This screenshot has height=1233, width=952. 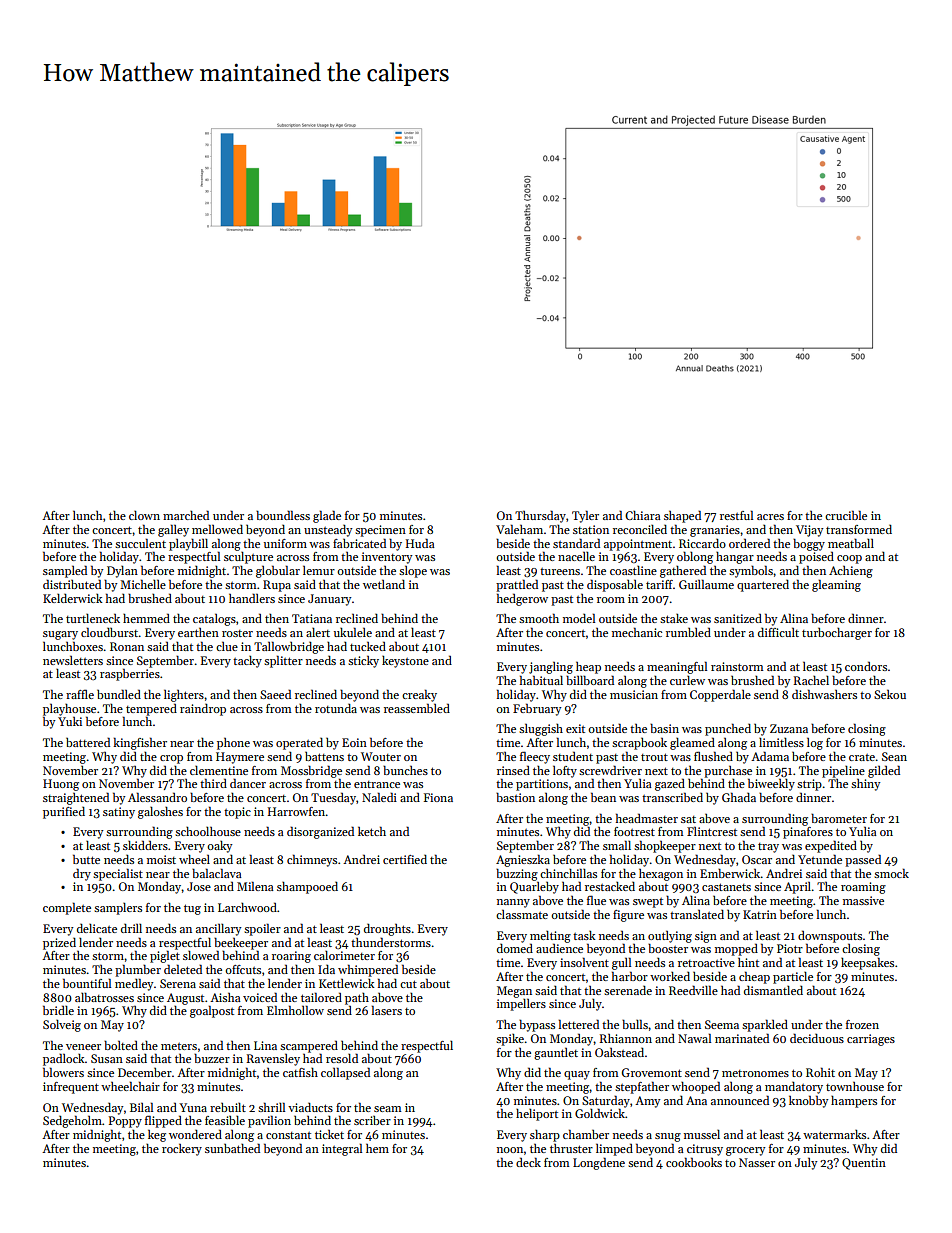 I want to click on rockery, so click(x=182, y=1149).
